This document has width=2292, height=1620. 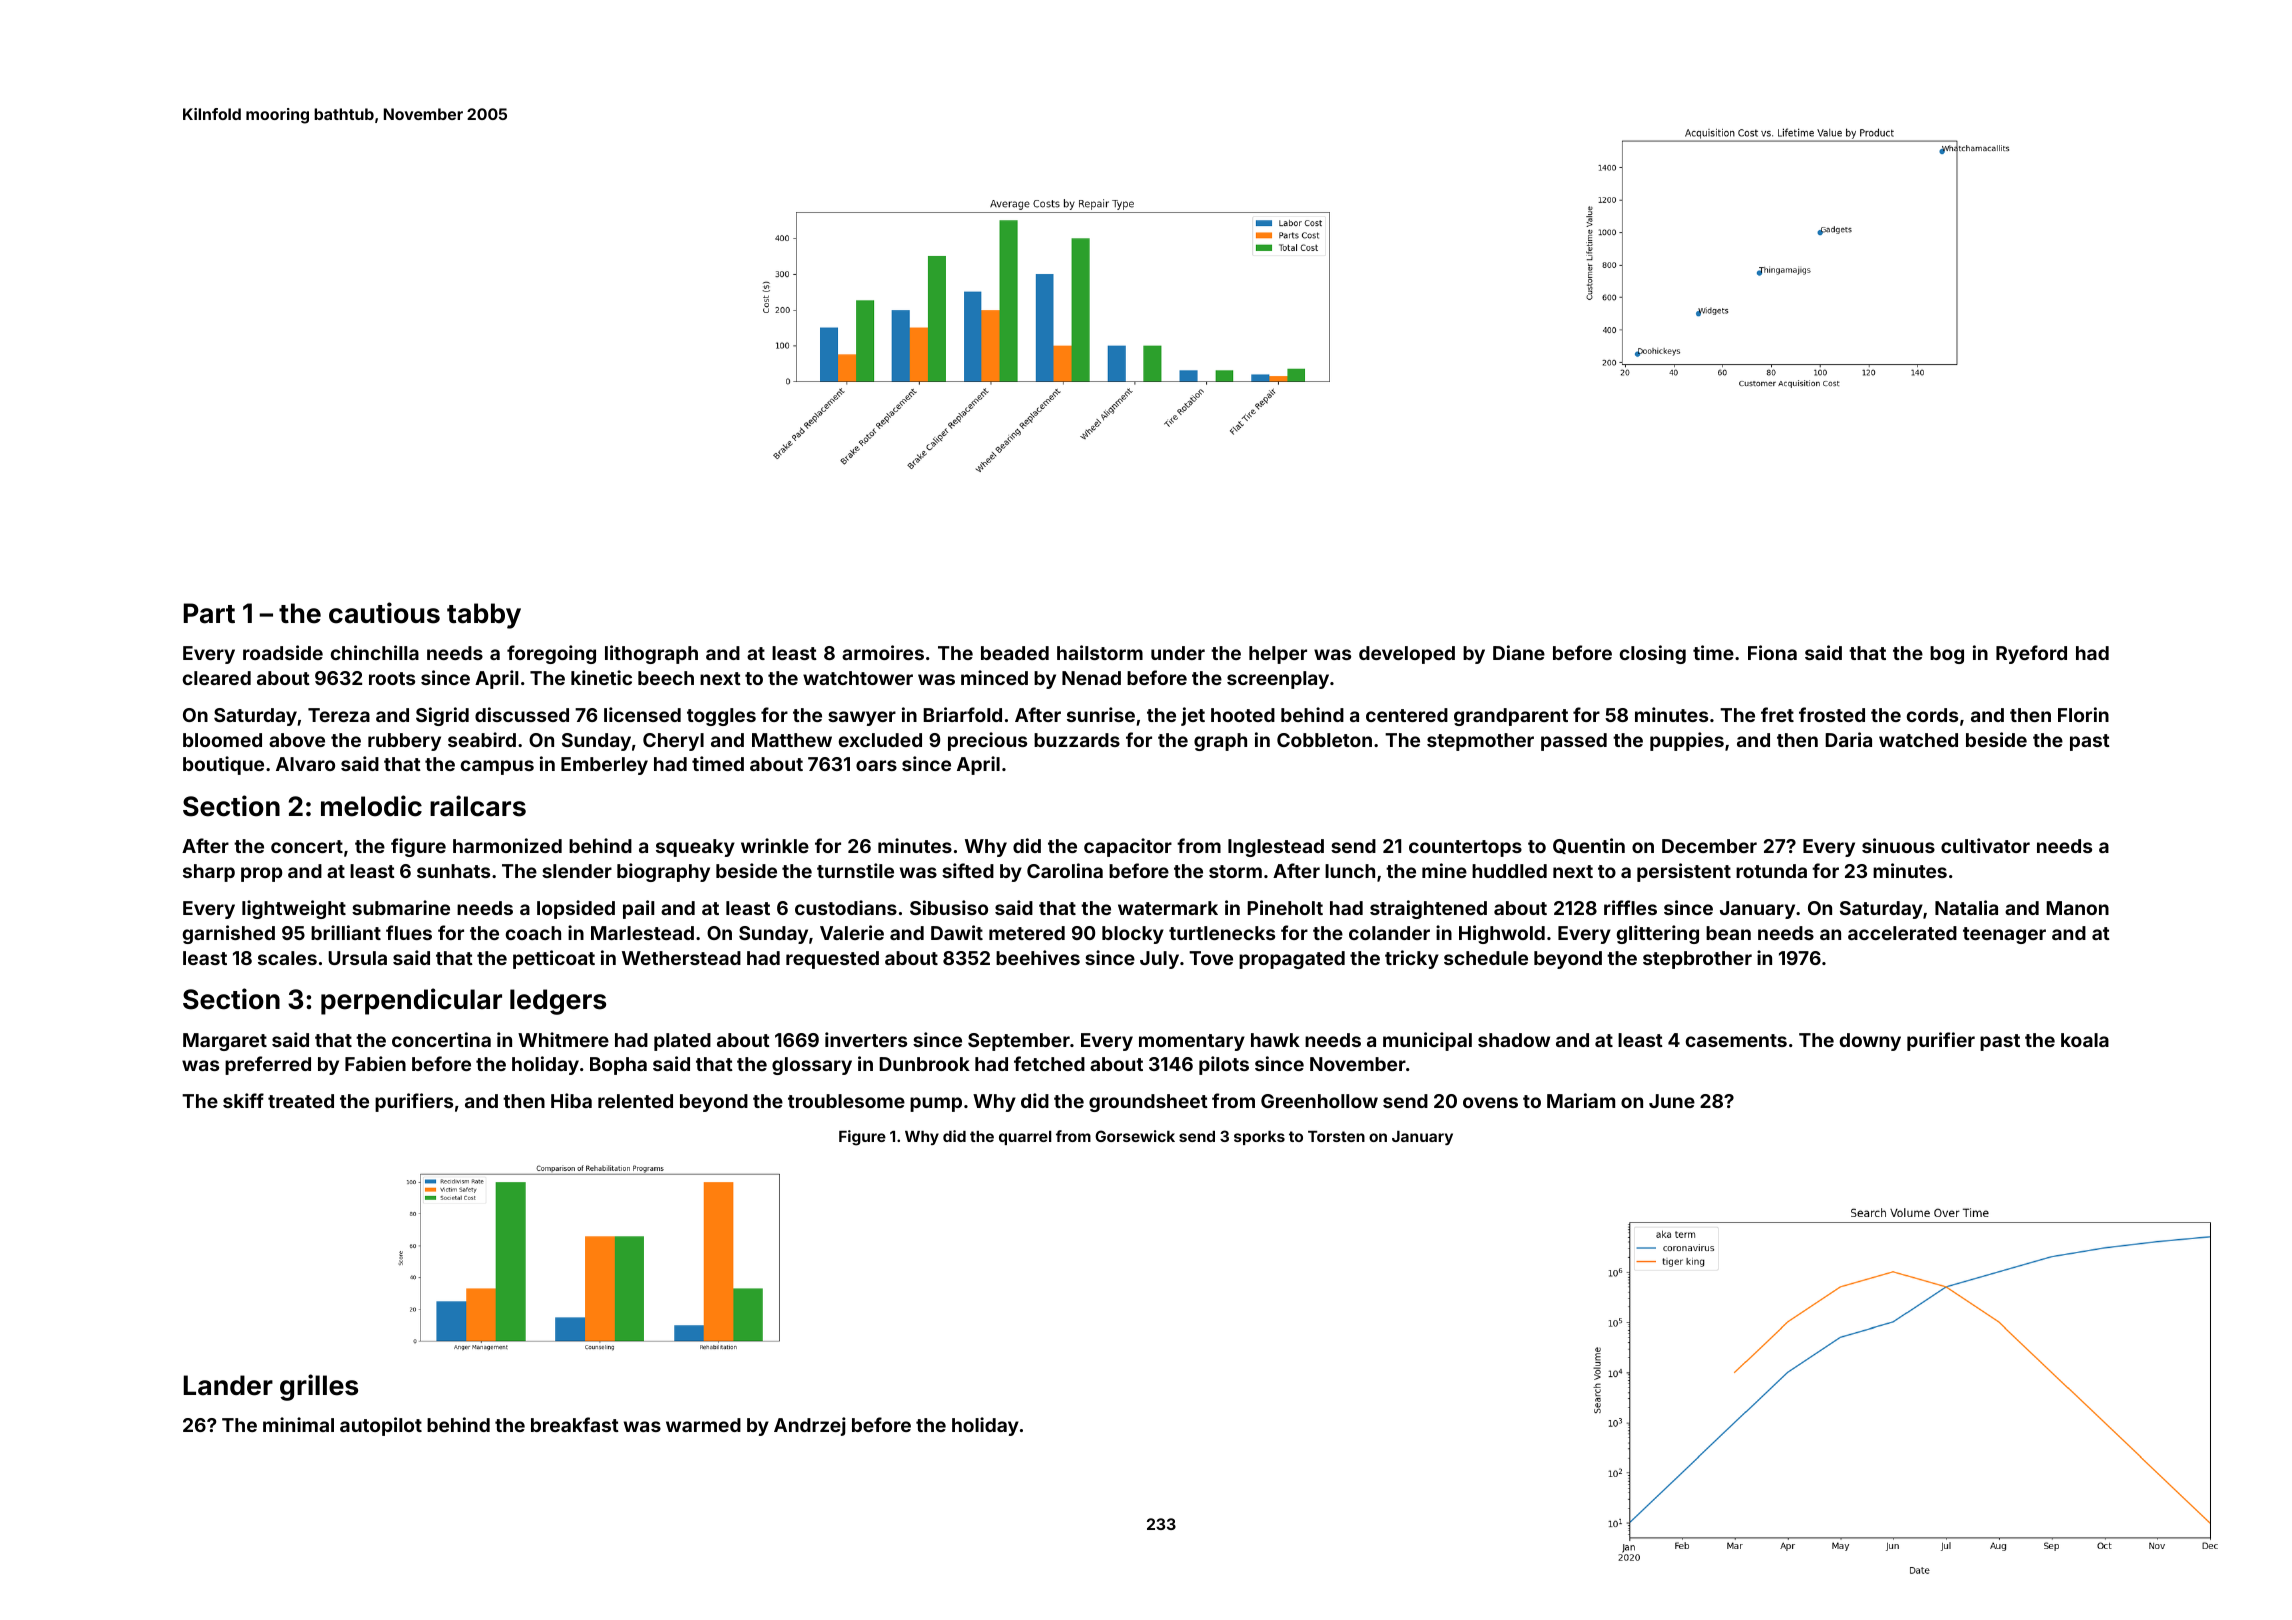 I want to click on casements, so click(x=1736, y=1040).
